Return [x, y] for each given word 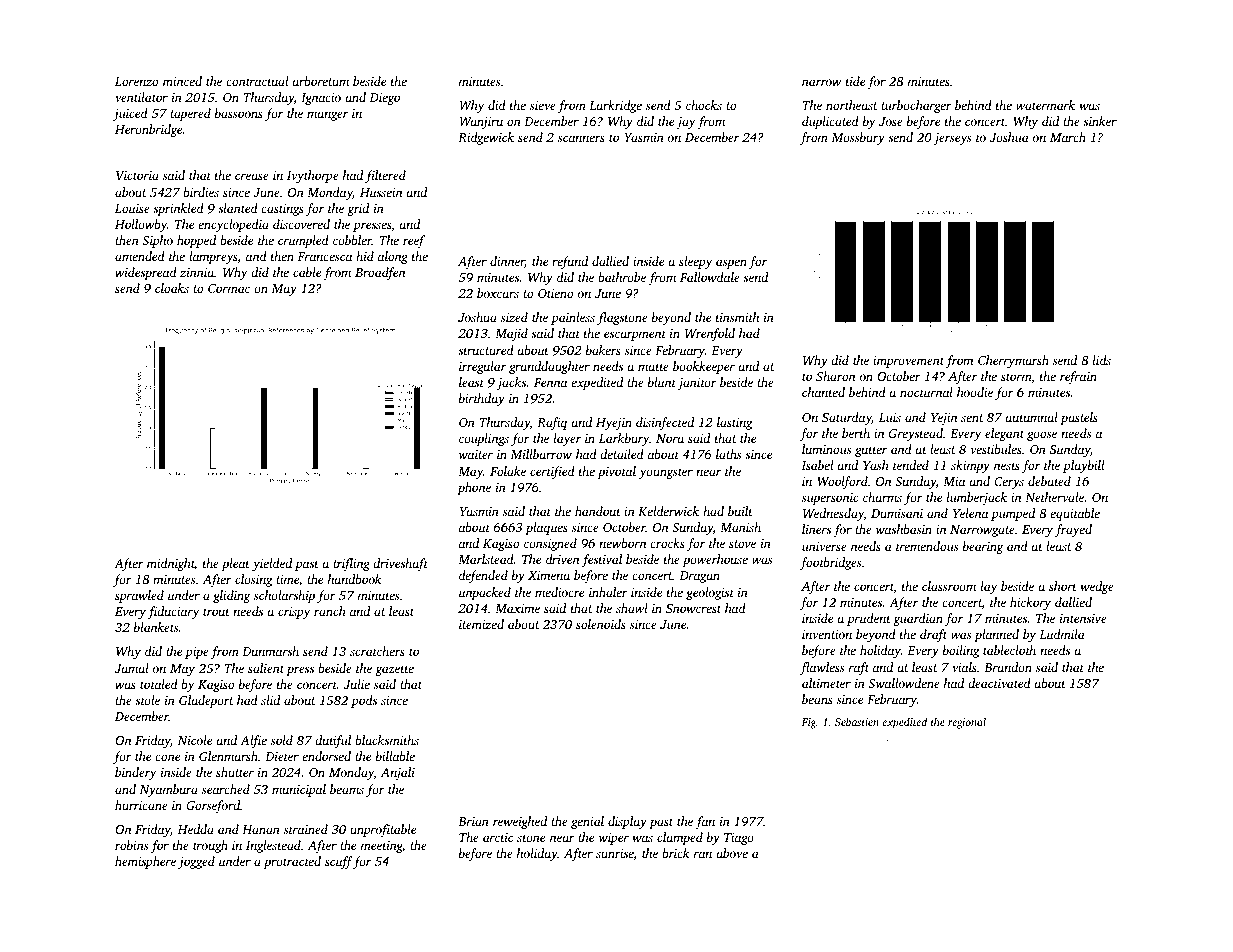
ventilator [141, 97]
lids [1102, 360]
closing [254, 580]
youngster [666, 473]
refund [570, 262]
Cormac [229, 288]
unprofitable [383, 830]
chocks [704, 105]
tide [855, 81]
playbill [1084, 466]
